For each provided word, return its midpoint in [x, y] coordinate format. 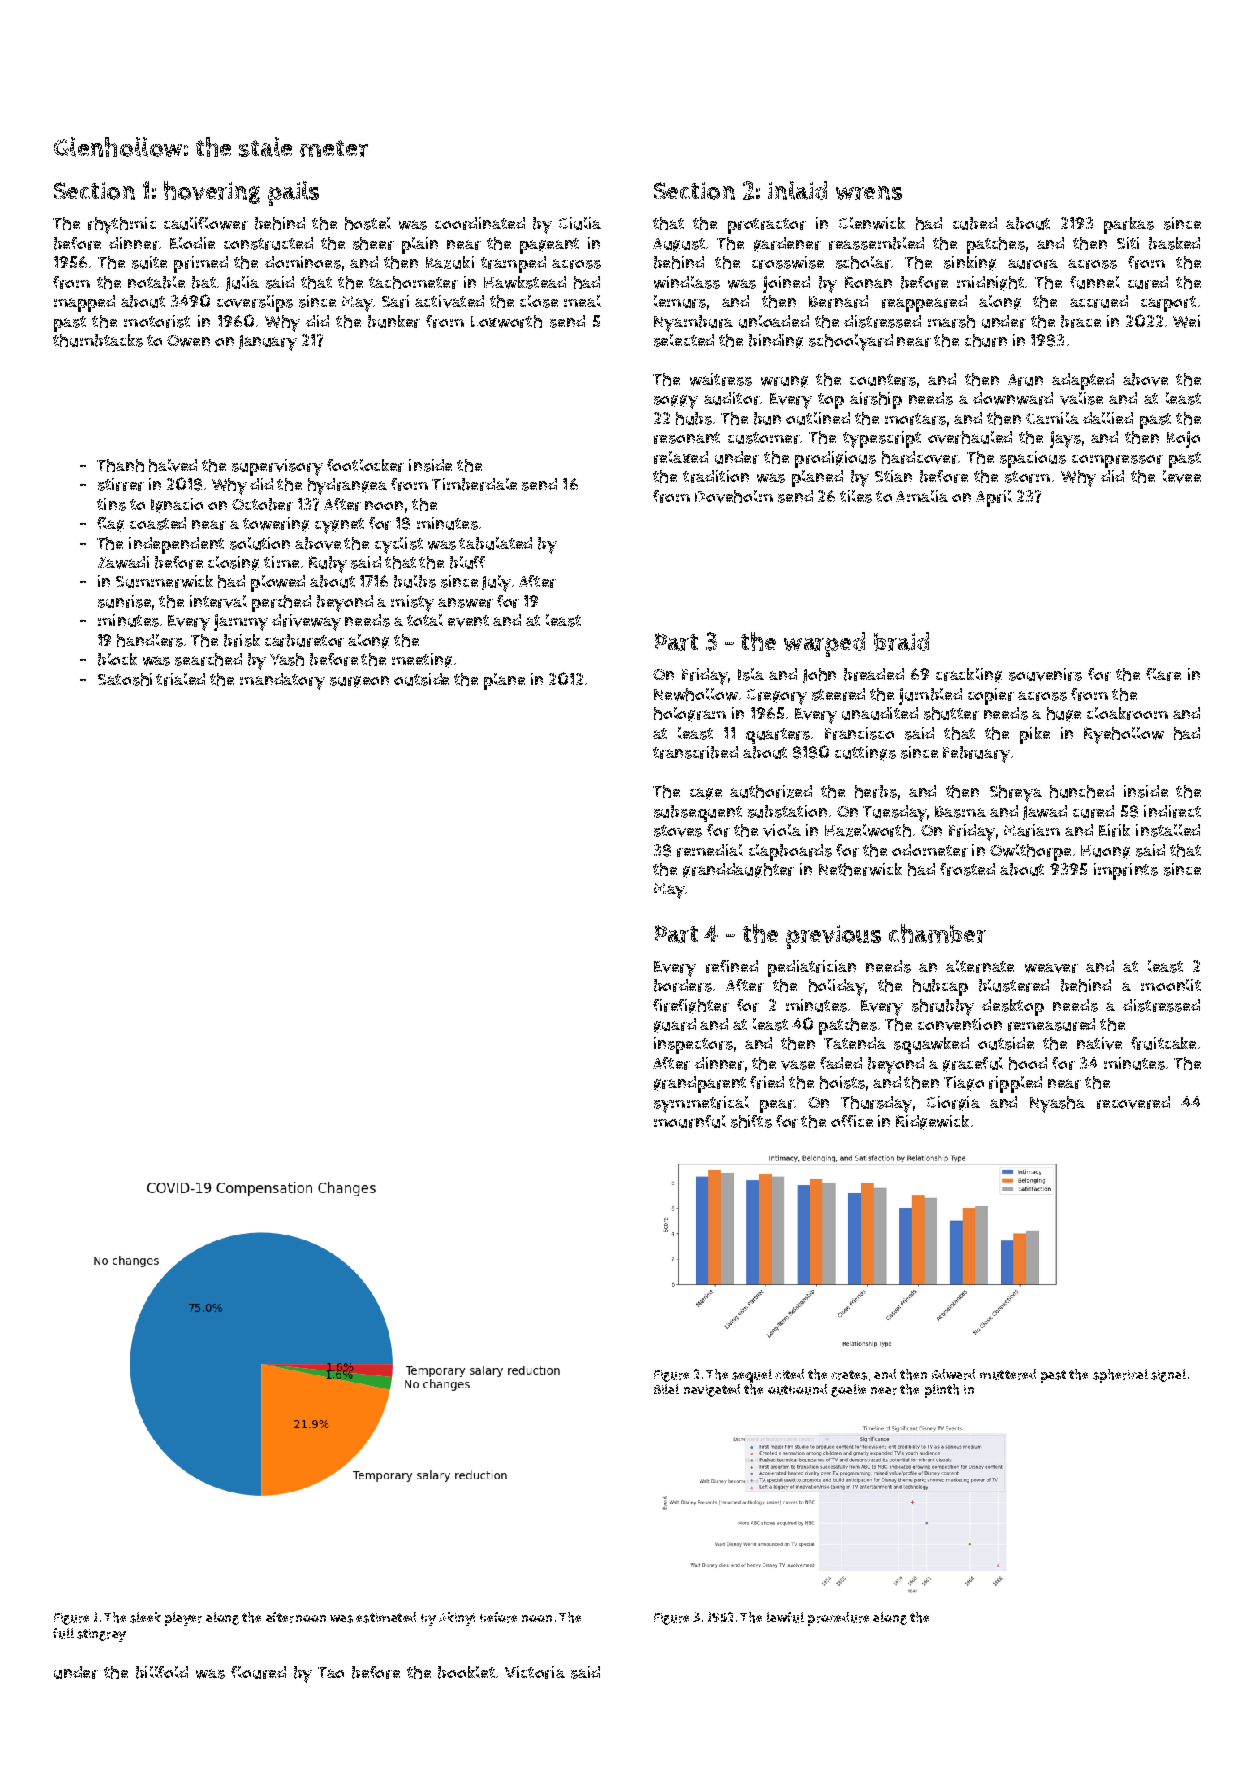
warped [824, 644]
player [183, 1619]
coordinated [480, 223]
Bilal [666, 1389]
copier [991, 696]
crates [849, 1375]
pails [293, 193]
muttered [1008, 1374]
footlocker [365, 465]
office [852, 1121]
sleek [145, 1617]
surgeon [359, 682]
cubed [975, 223]
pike [1035, 735]
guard [675, 1025]
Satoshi [125, 679]
